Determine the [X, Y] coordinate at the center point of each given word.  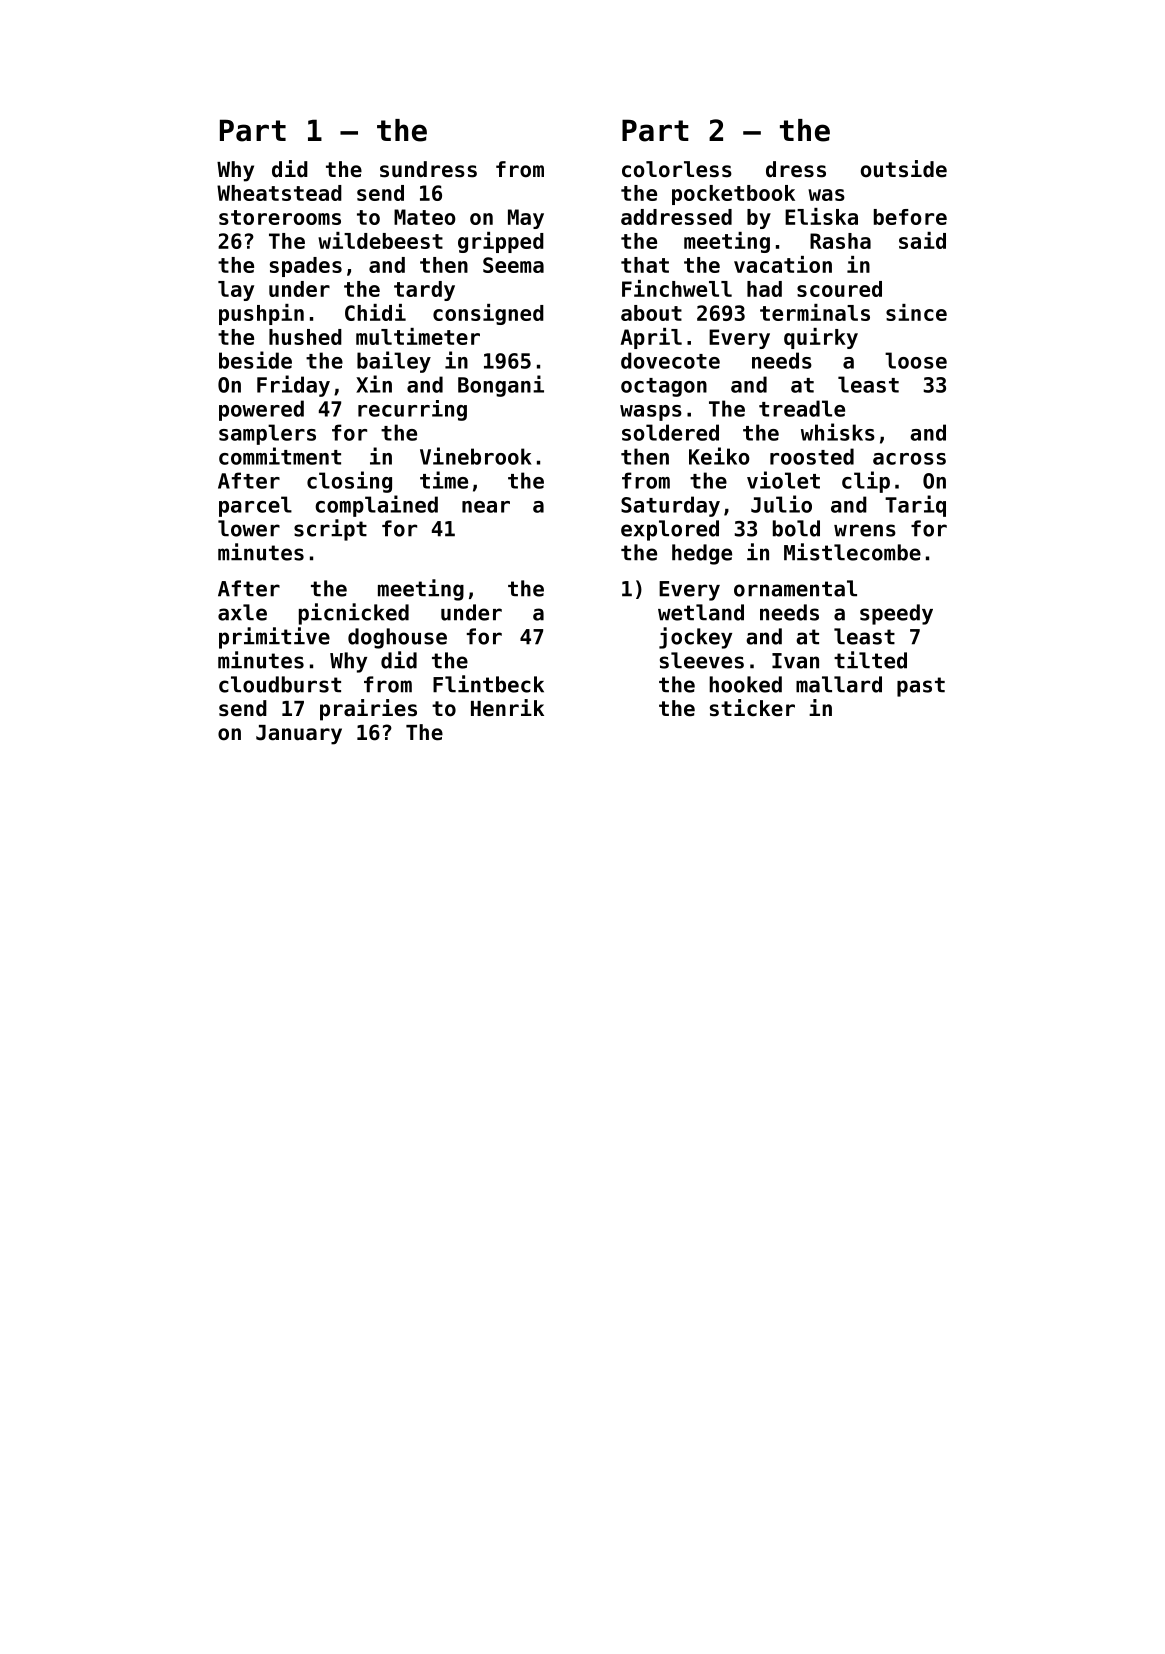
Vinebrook [476, 456]
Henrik [507, 708]
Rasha [840, 241]
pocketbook [733, 195]
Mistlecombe [852, 552]
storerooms [280, 217]
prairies [368, 710]
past [921, 687]
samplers [267, 434]
